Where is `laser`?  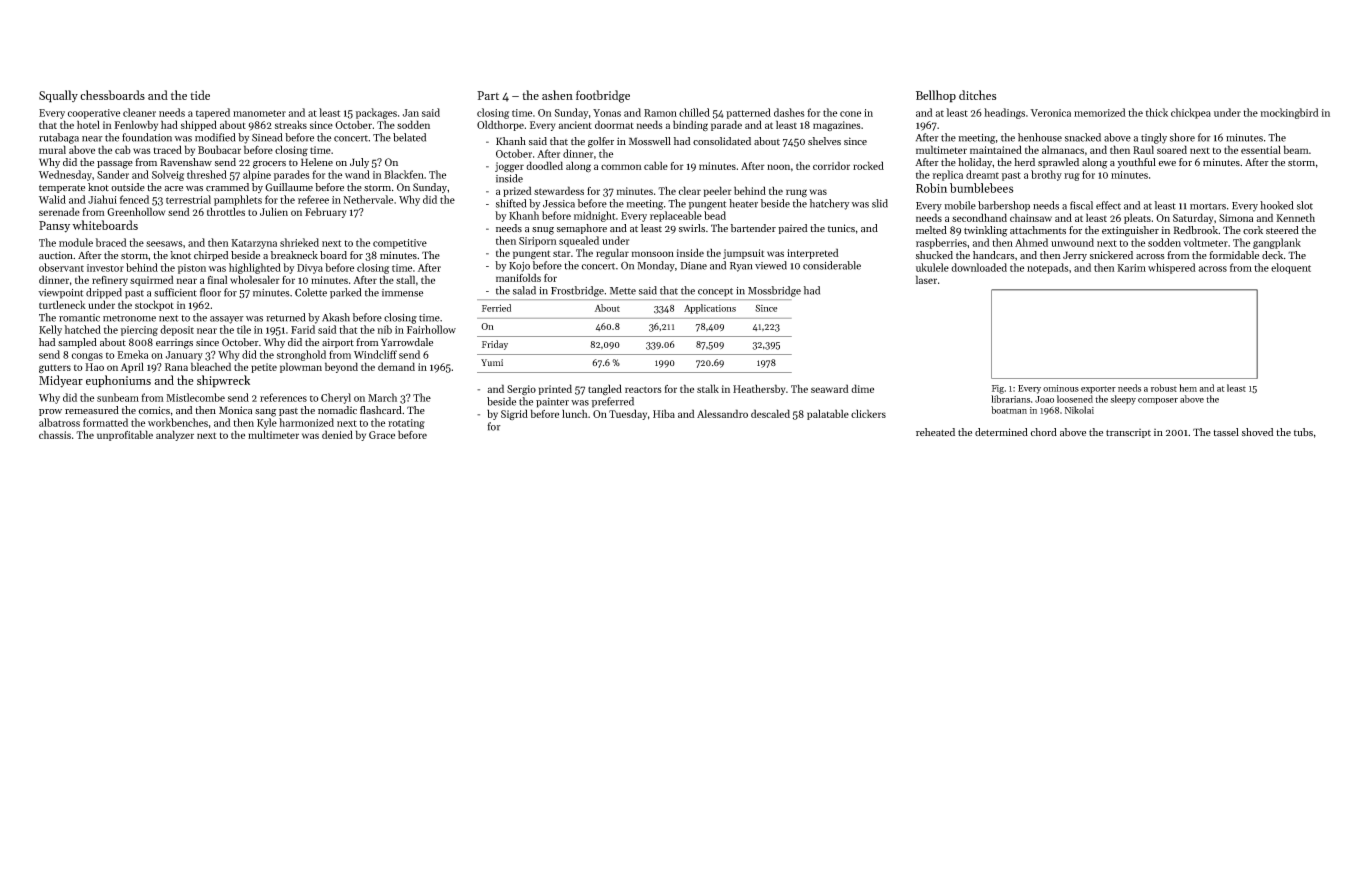 laser is located at coordinates (926, 279).
